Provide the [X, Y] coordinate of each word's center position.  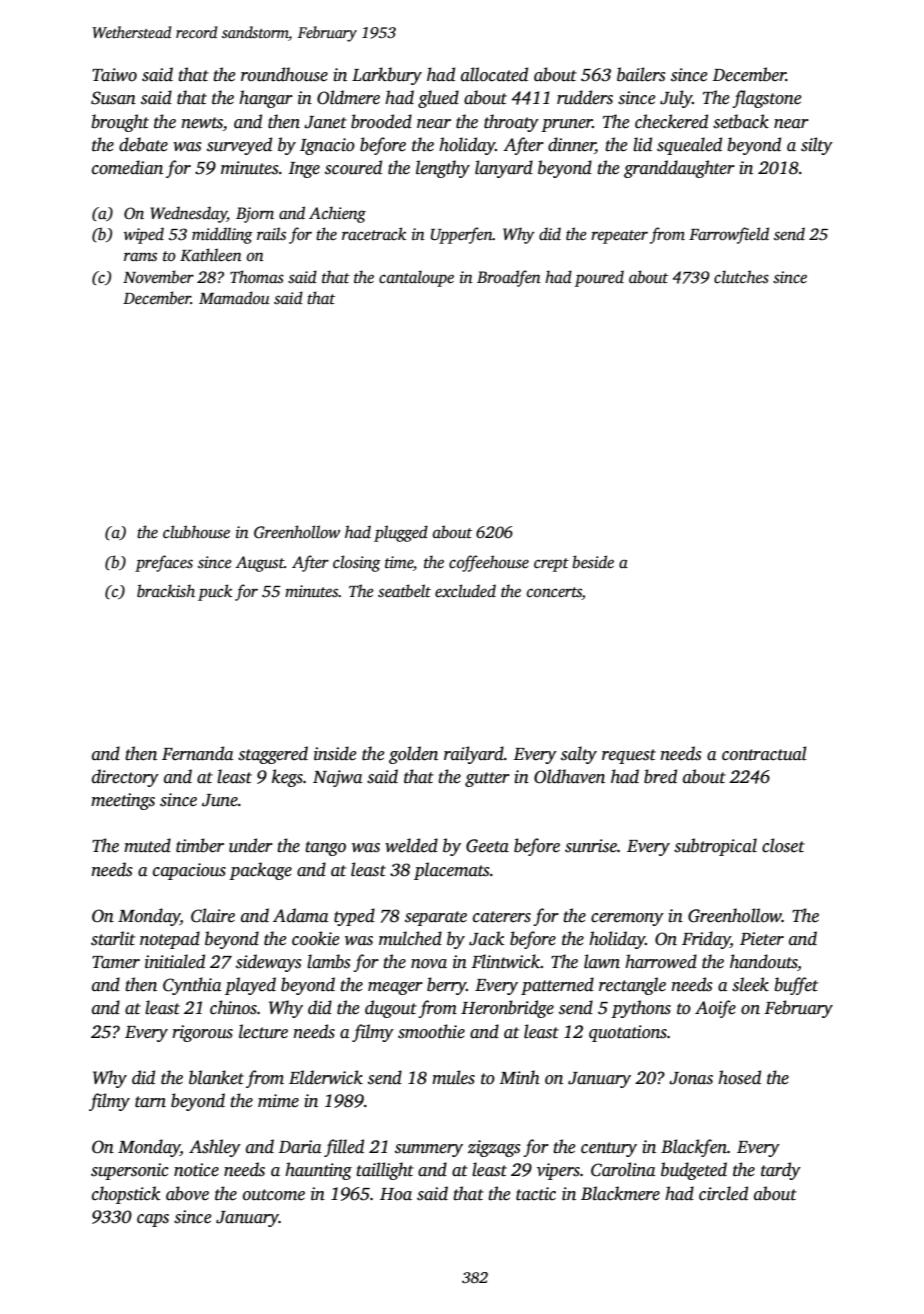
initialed [175, 961]
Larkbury [387, 76]
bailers [641, 74]
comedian [127, 167]
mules [453, 1077]
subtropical [715, 847]
